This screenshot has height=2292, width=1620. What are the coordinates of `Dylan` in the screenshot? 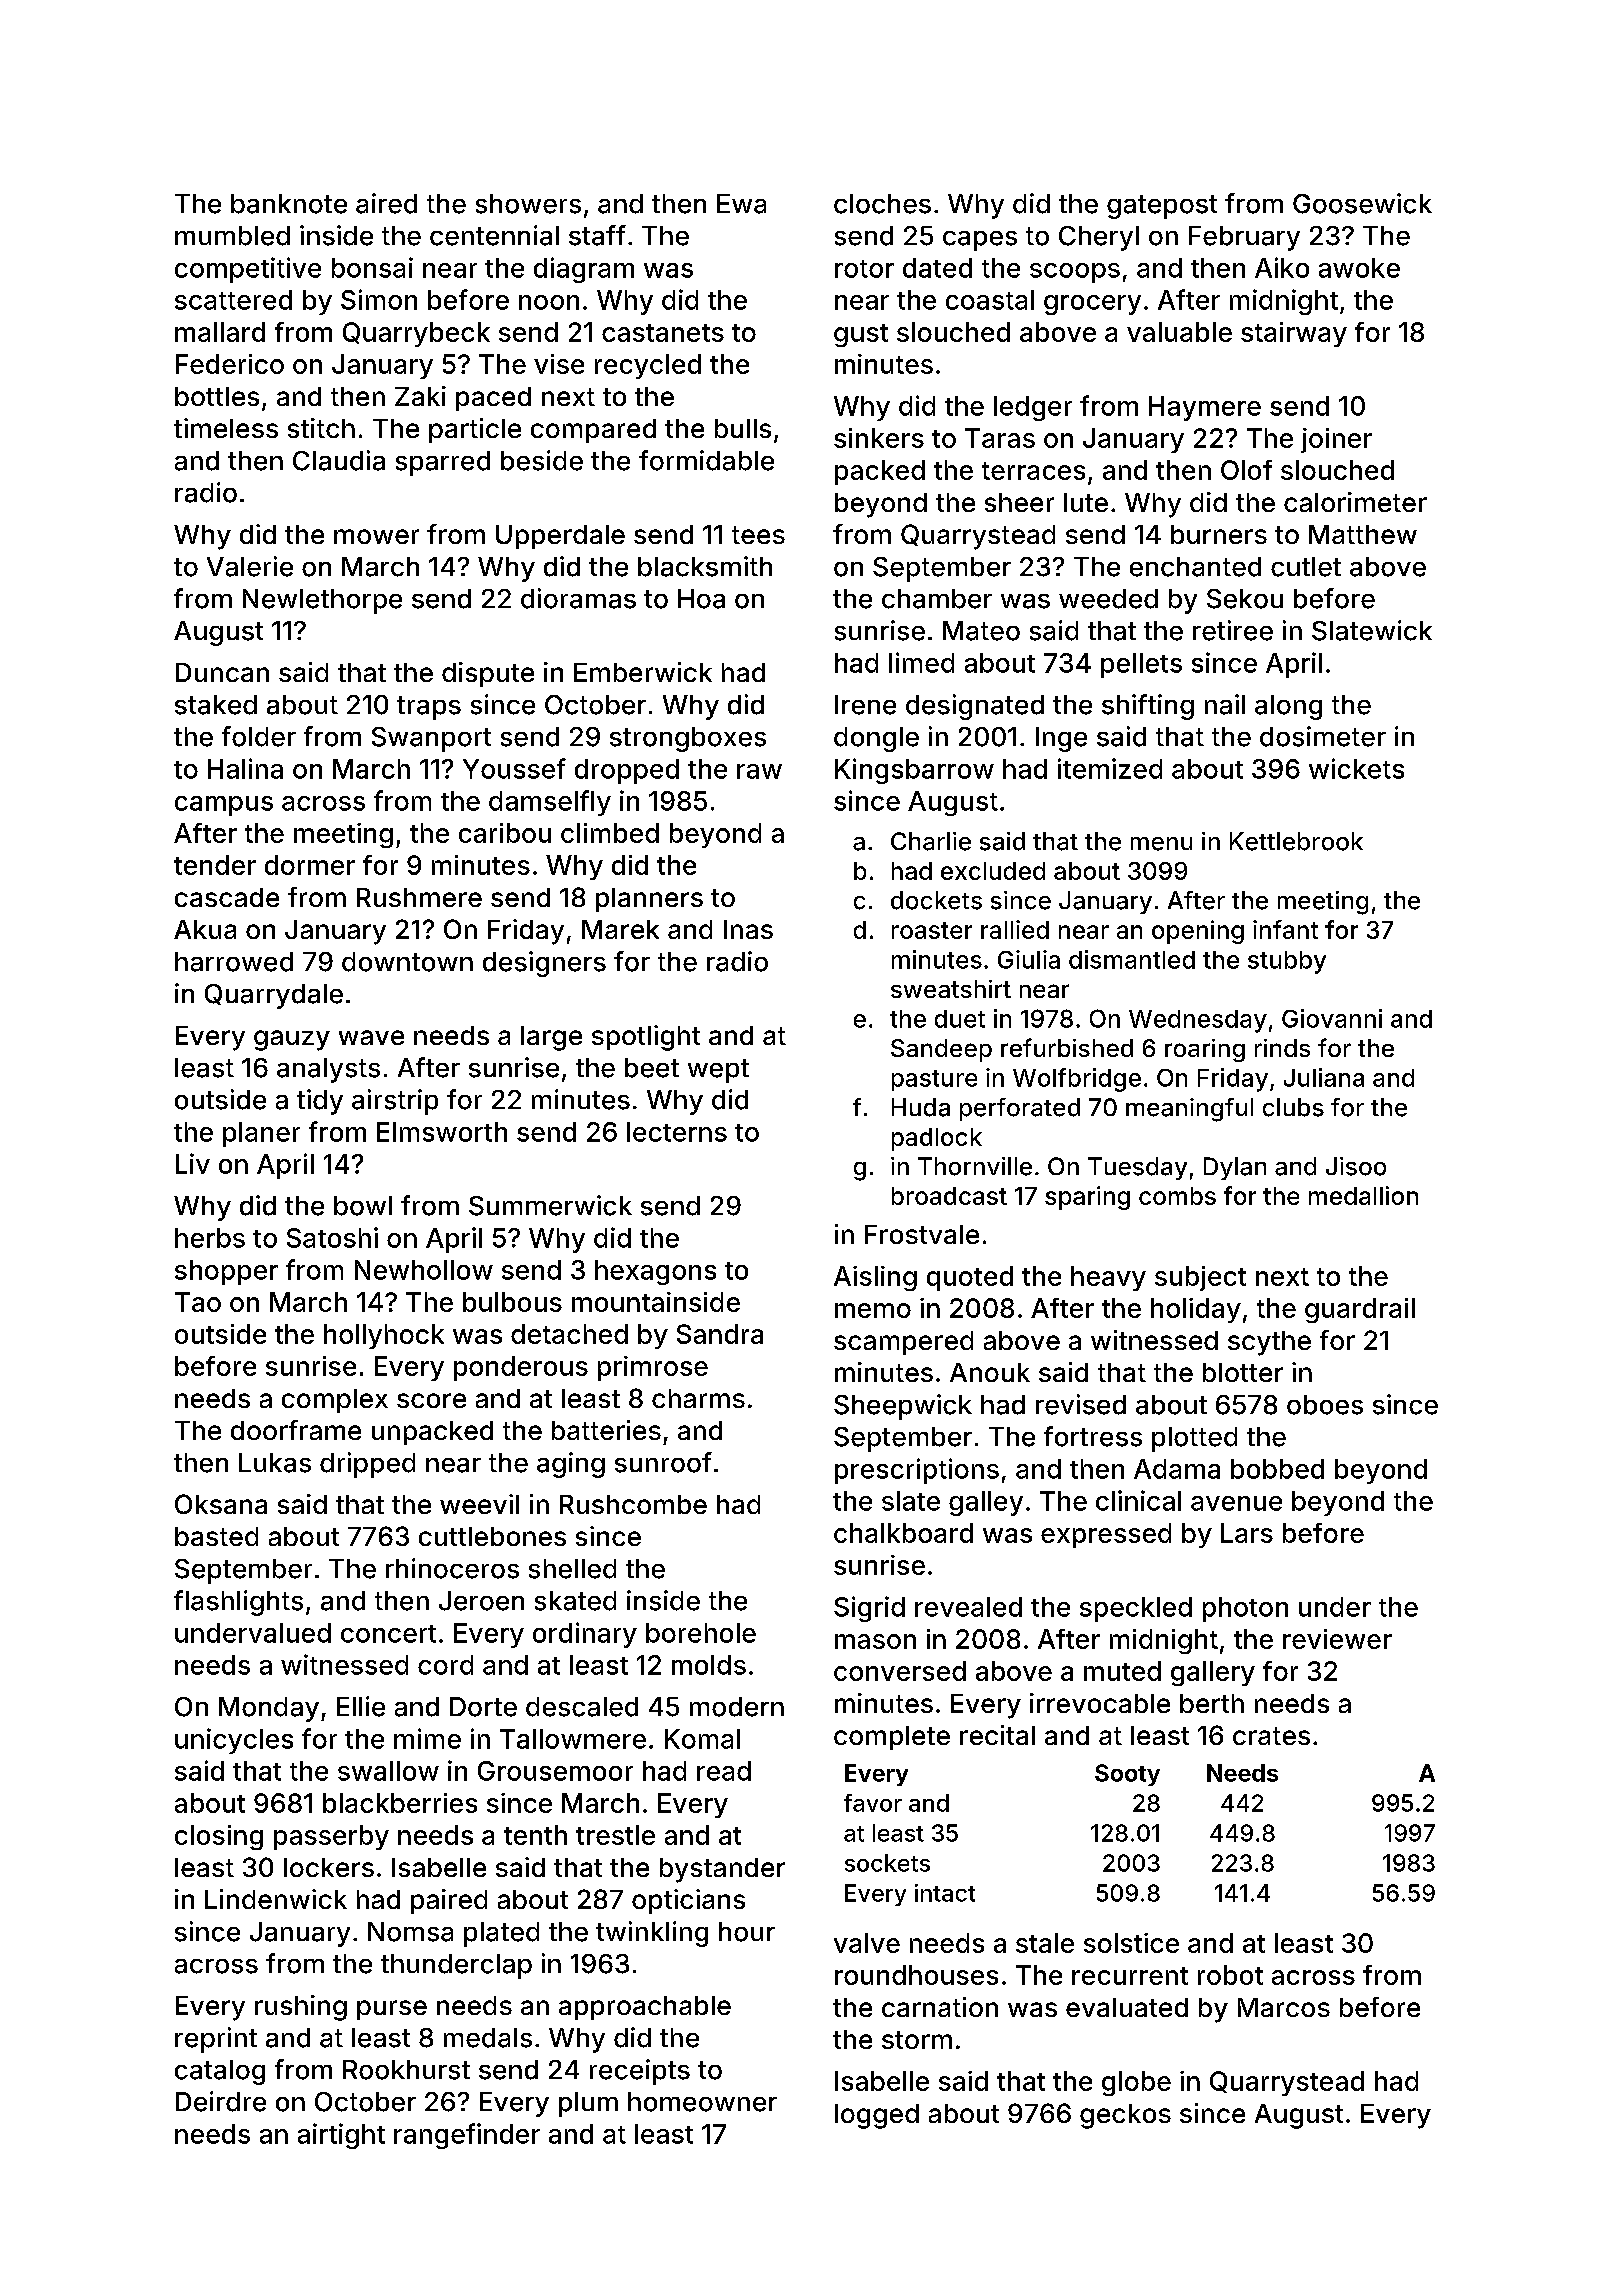 It's located at (1235, 1168).
